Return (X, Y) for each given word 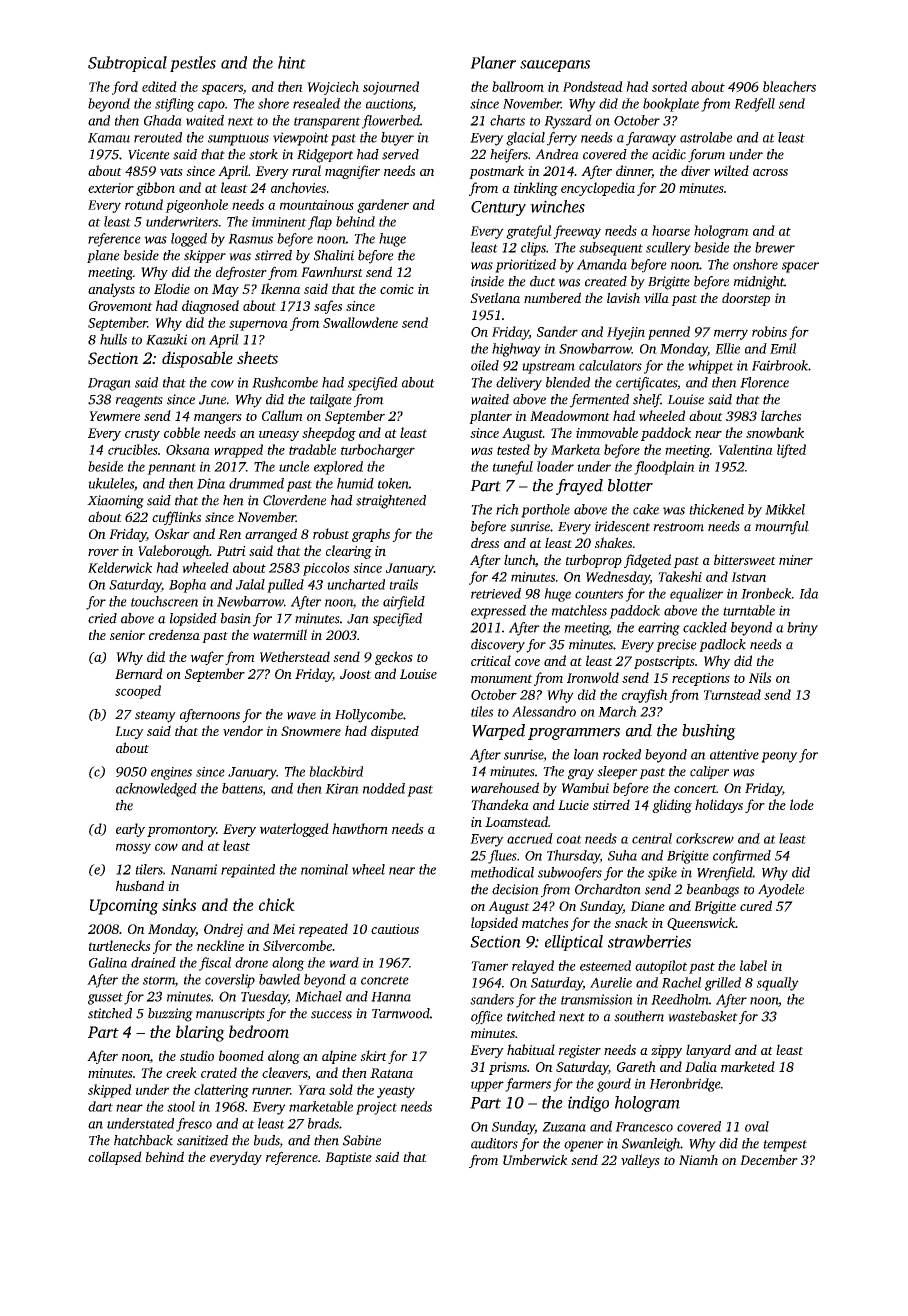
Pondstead (593, 86)
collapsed (115, 1158)
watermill (280, 634)
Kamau (109, 138)
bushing (709, 732)
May (225, 290)
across (770, 172)
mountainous (317, 205)
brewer (775, 247)
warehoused (505, 787)
